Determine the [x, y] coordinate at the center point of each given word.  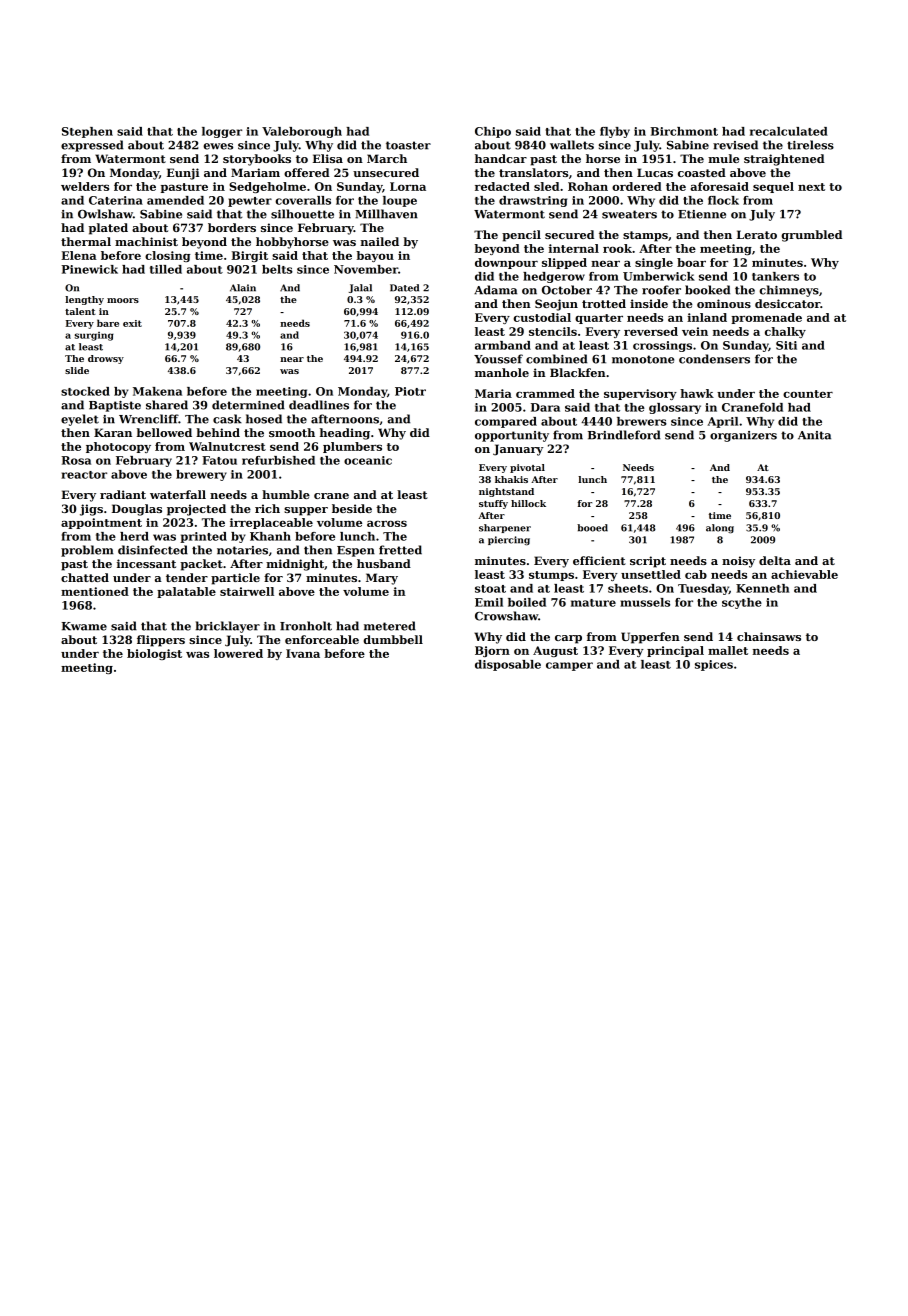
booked [707, 290]
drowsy [106, 359]
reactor [84, 475]
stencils [553, 331]
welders [85, 186]
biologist [154, 654]
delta [775, 560]
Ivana [303, 653]
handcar [501, 158]
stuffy [493, 504]
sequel [773, 187]
